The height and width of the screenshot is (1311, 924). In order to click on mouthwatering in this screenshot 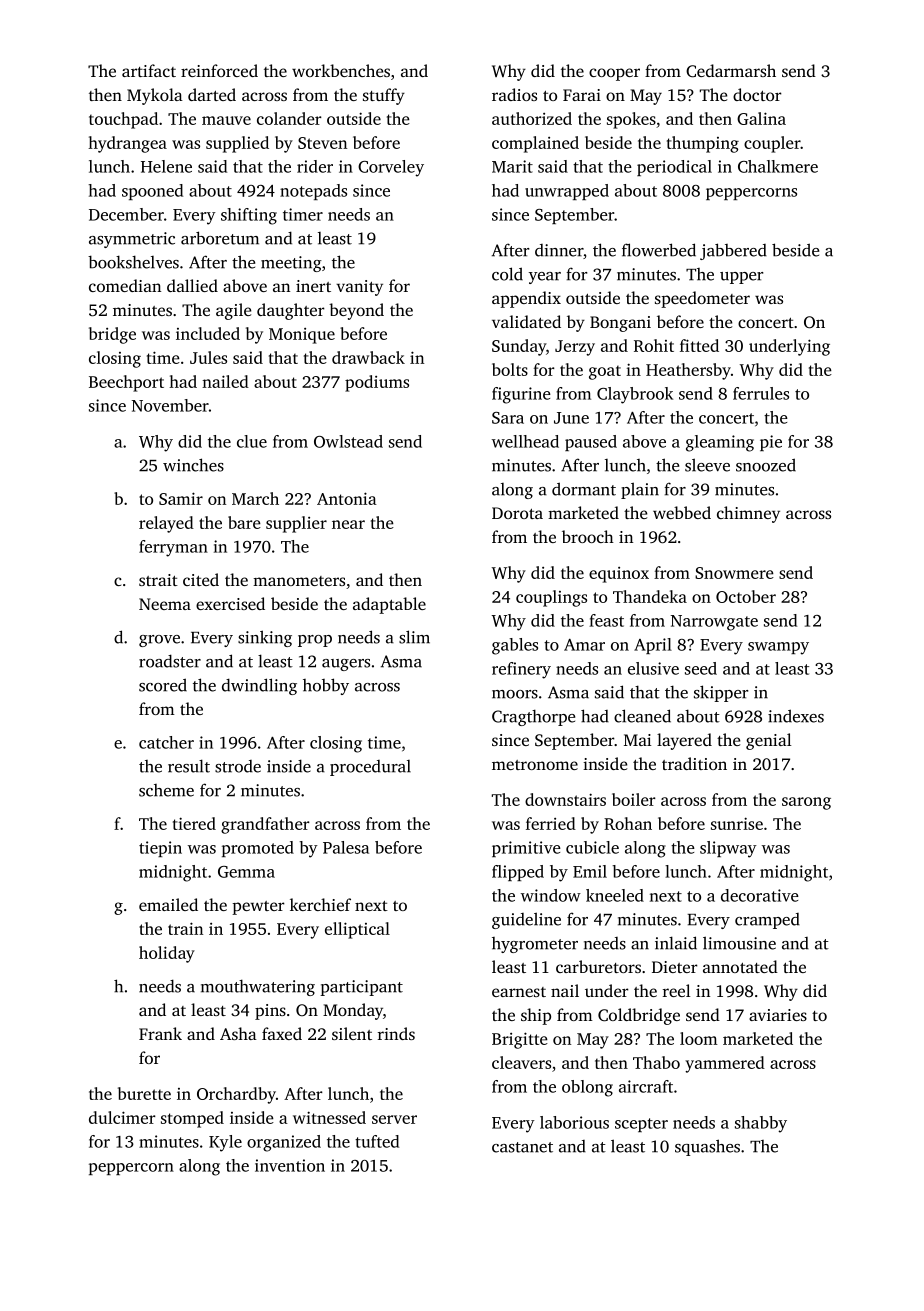, I will do `click(258, 987)`.
